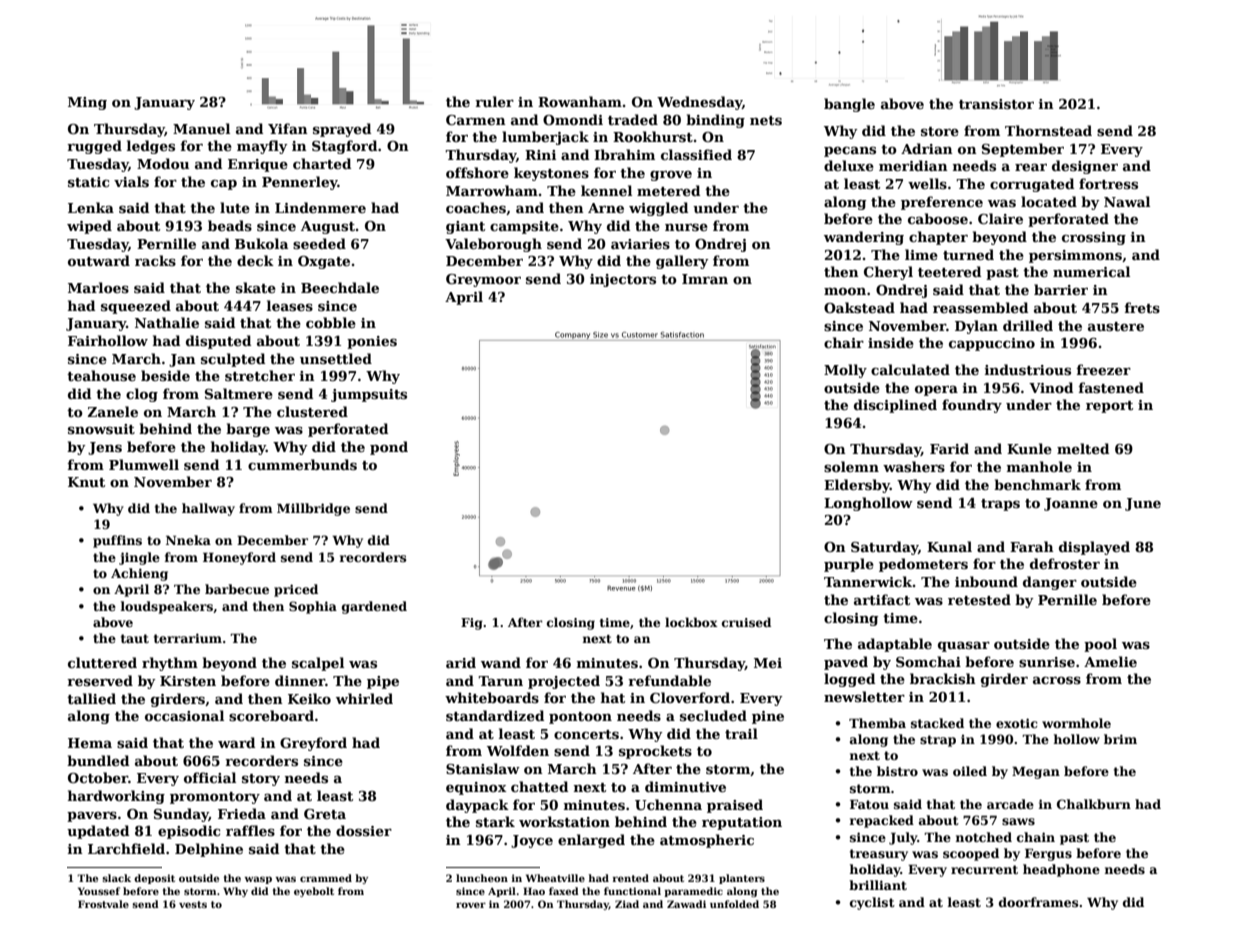 Image resolution: width=1233 pixels, height=952 pixels. I want to click on cappuccino, so click(992, 344).
